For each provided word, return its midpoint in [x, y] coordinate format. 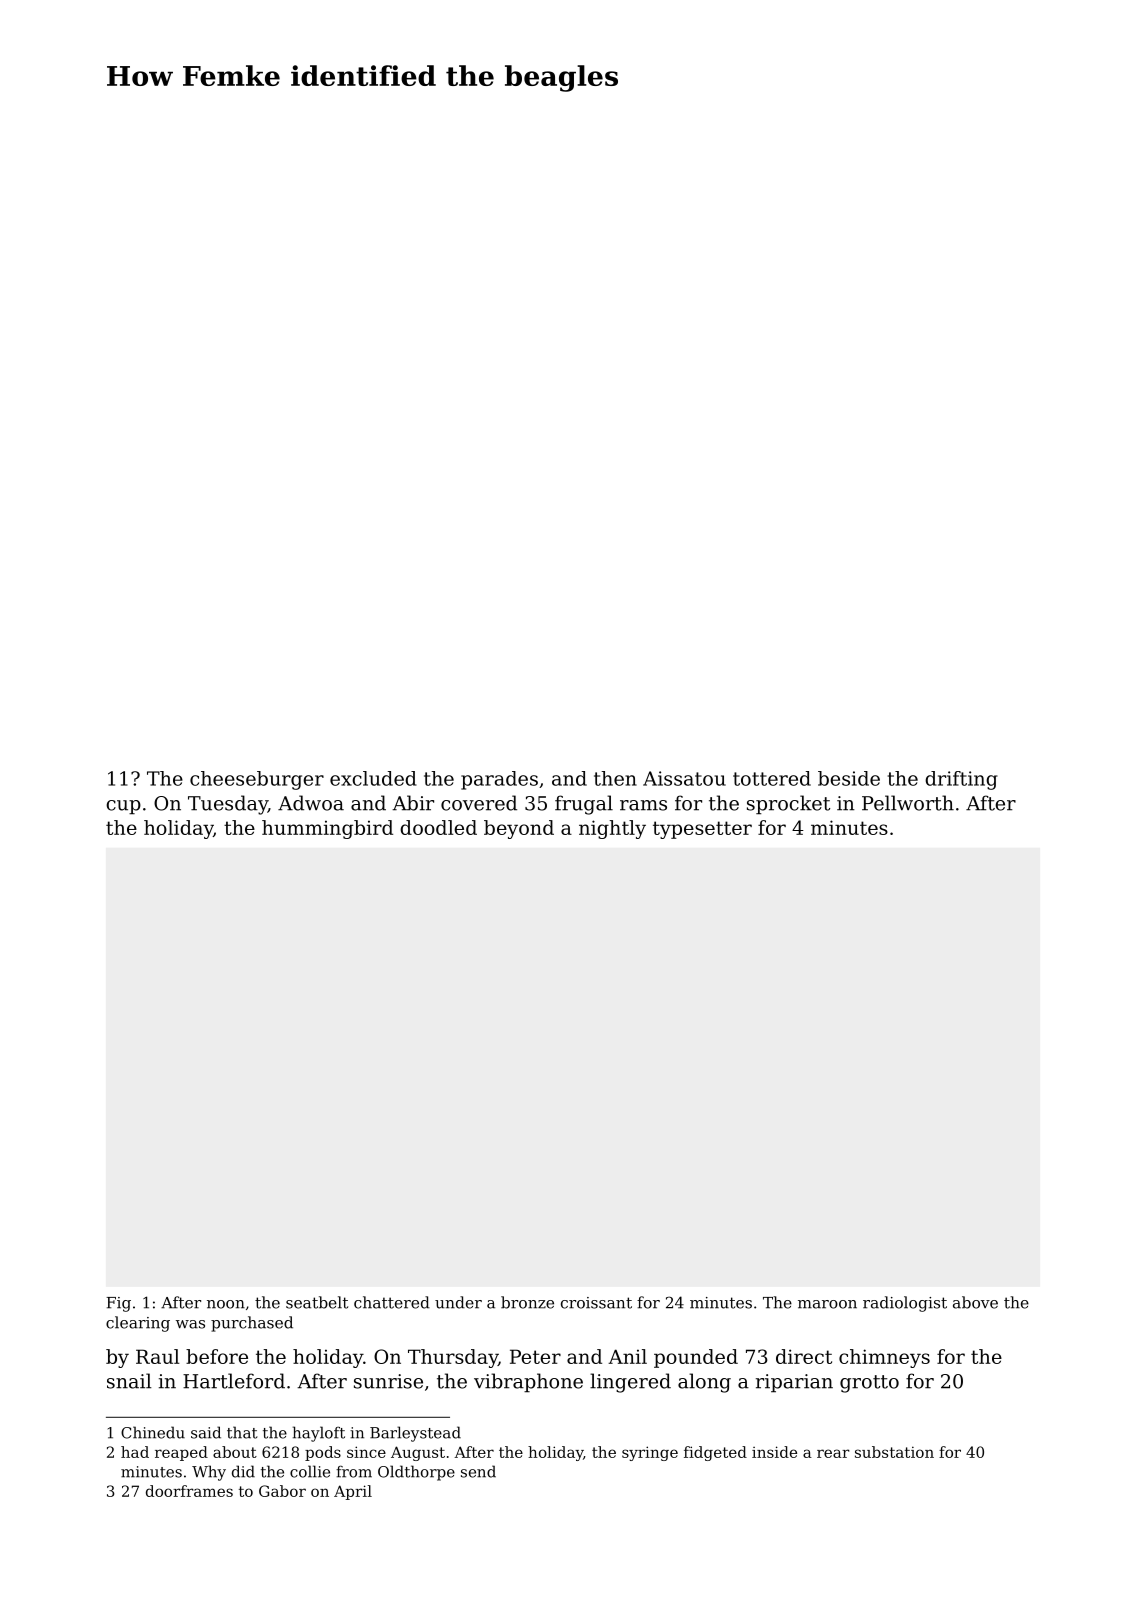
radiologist [905, 1304]
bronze [527, 1302]
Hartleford [234, 1381]
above [975, 1302]
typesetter [702, 830]
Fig [118, 1304]
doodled [438, 827]
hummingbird [327, 829]
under [458, 1302]
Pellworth [908, 803]
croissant [596, 1303]
